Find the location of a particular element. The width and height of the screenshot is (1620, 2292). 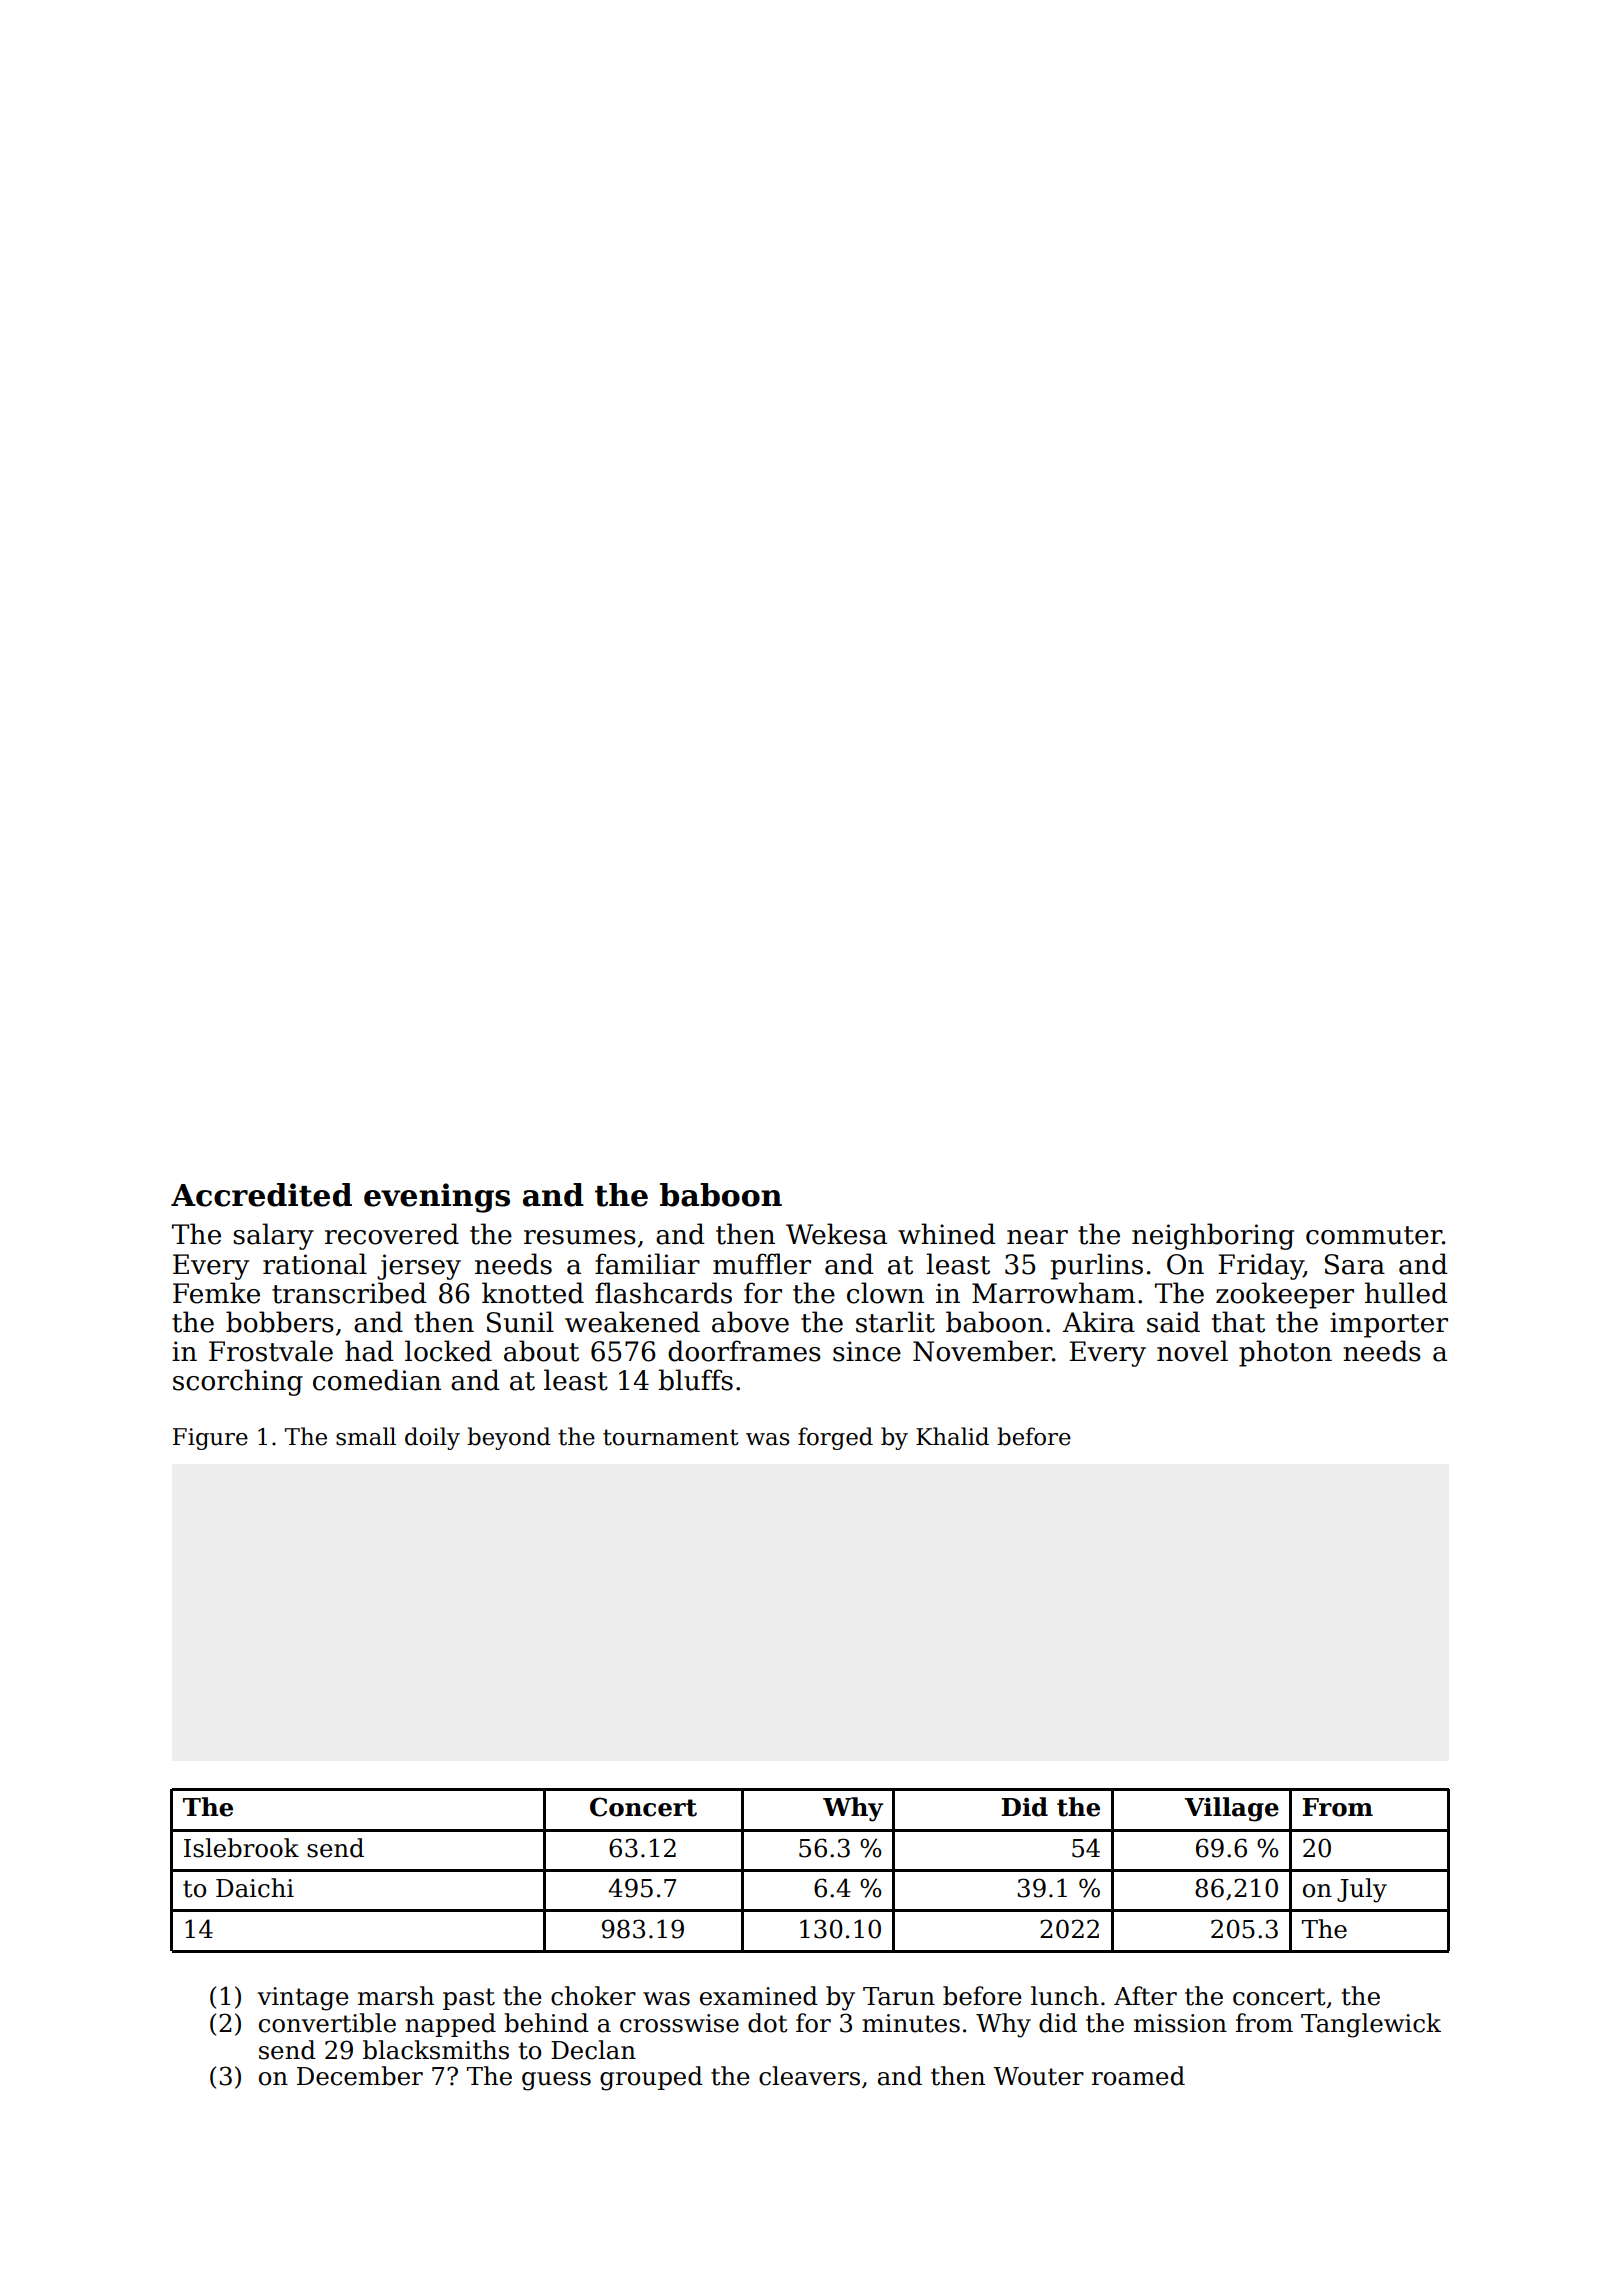

December is located at coordinates (360, 2076).
